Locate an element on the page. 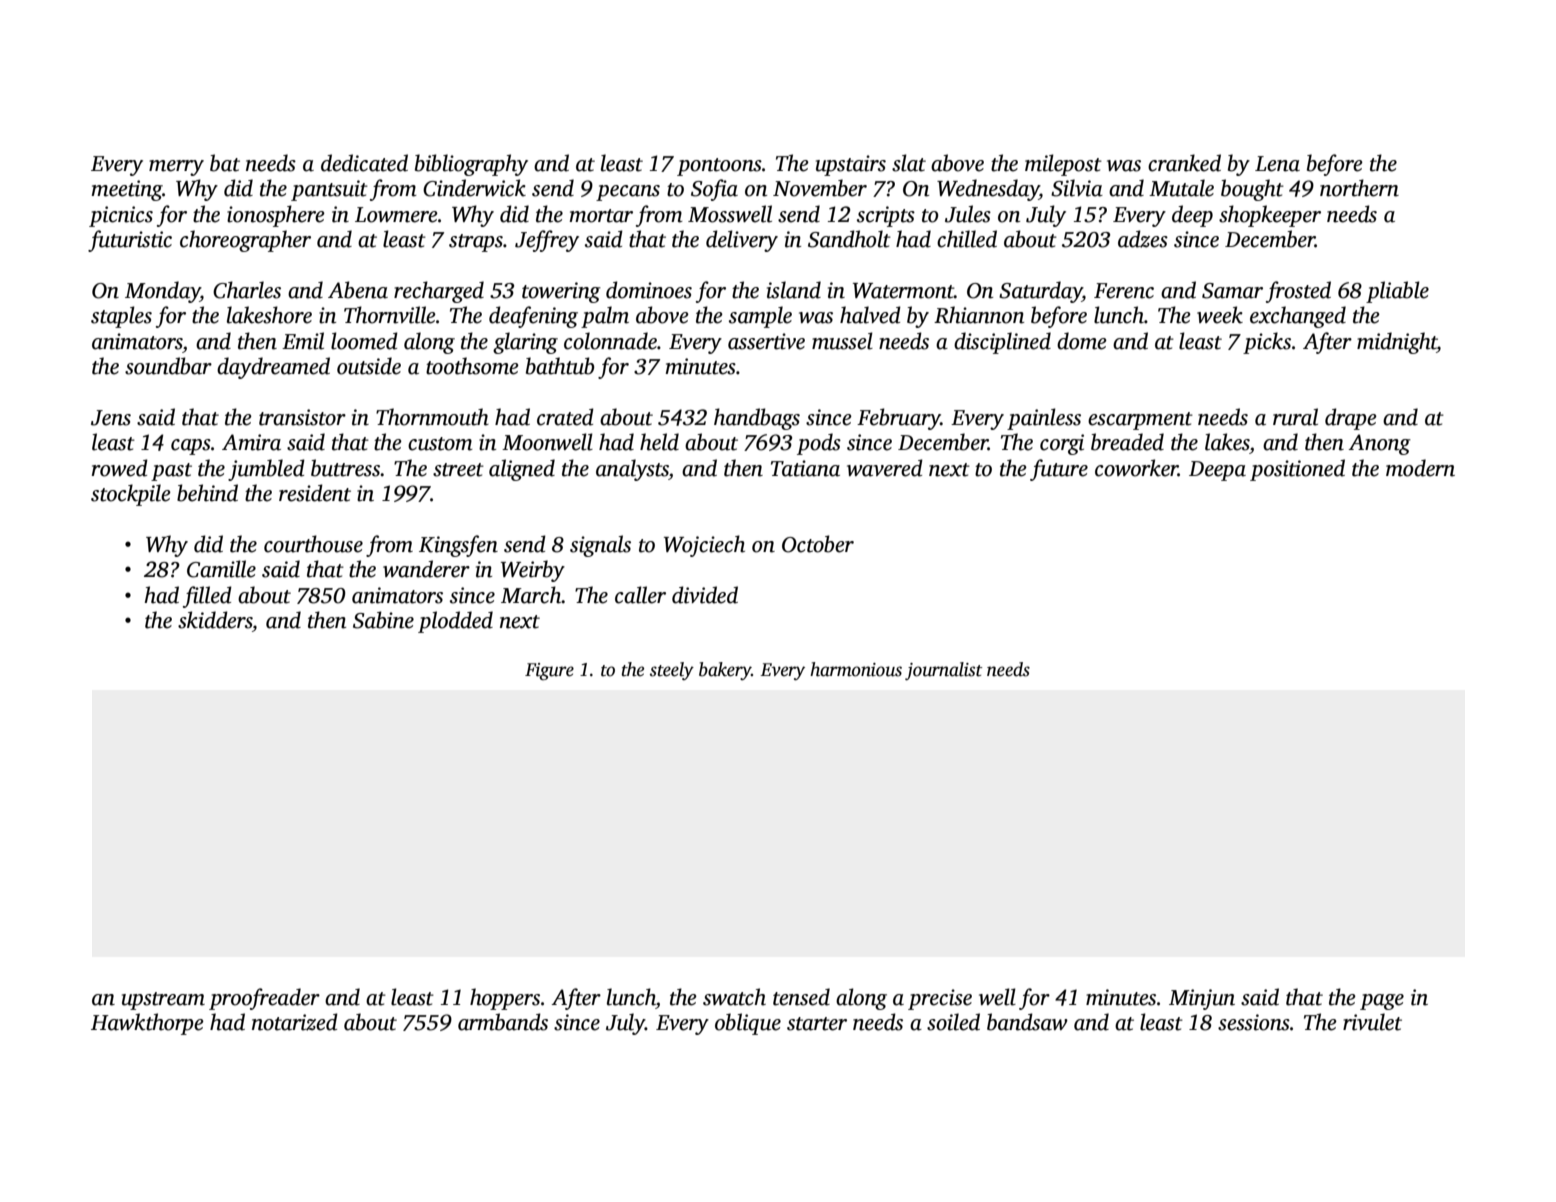 This page has height=1202, width=1556. armbands is located at coordinates (503, 1022).
